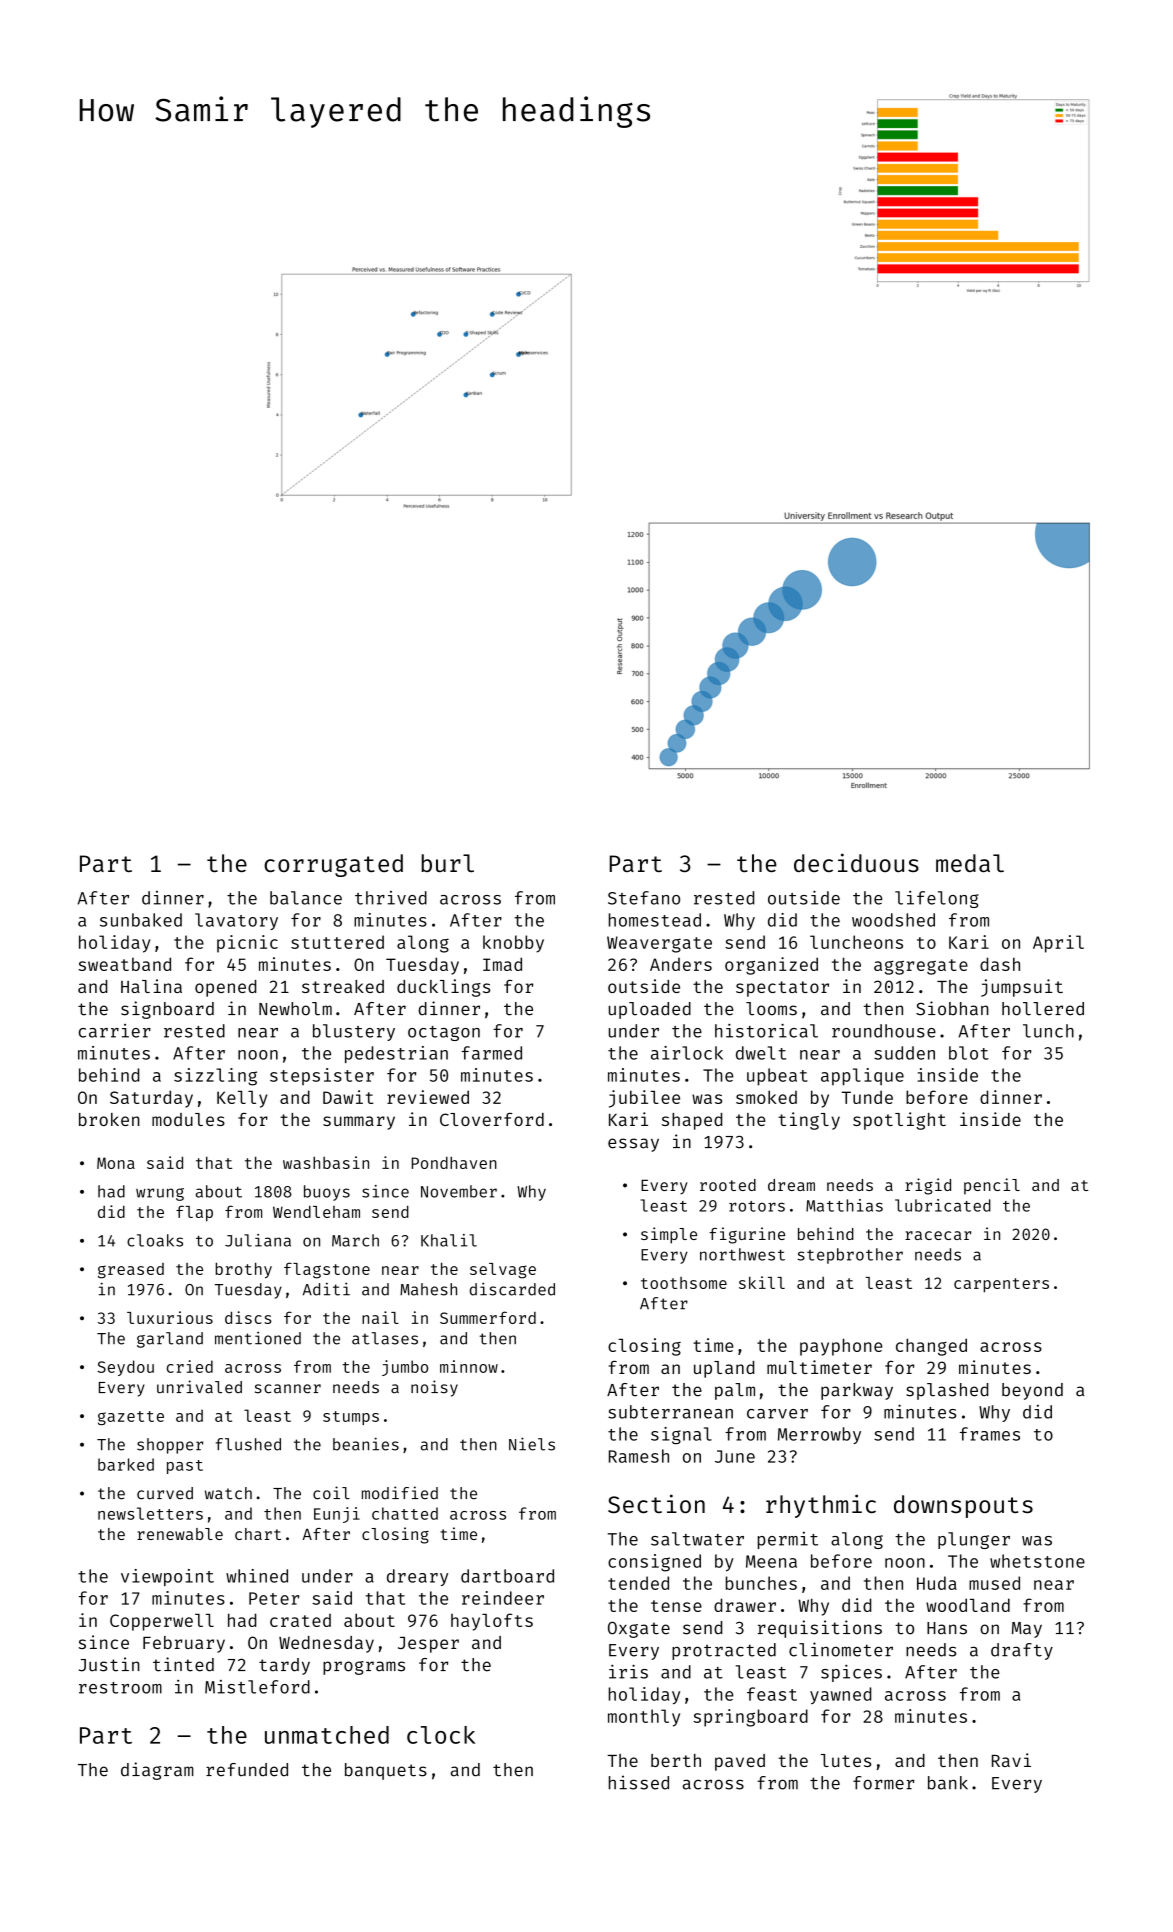  What do you see at coordinates (844, 1205) in the screenshot?
I see `Matthias` at bounding box center [844, 1205].
